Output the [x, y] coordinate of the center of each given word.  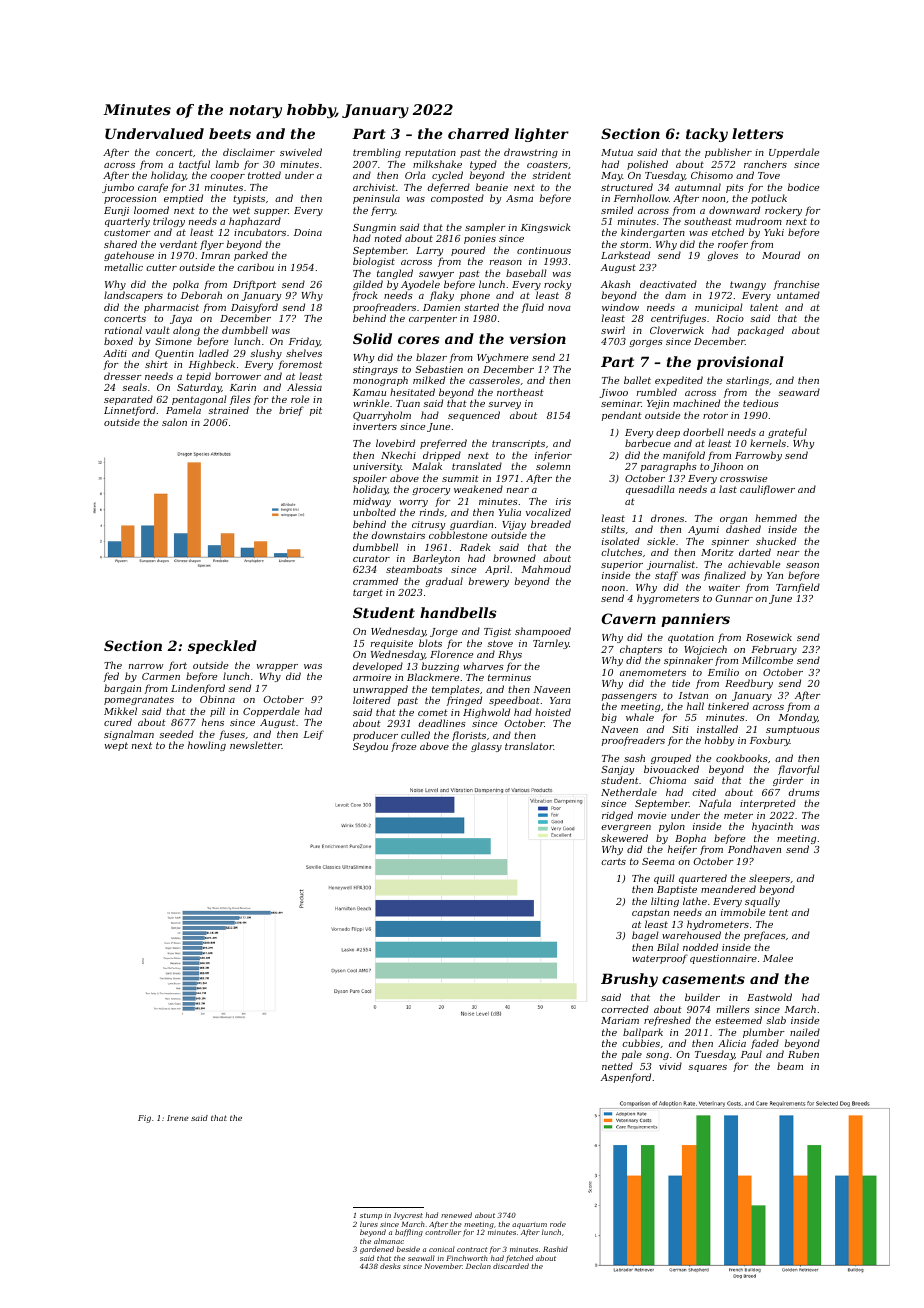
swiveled [301, 152]
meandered [728, 889]
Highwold [486, 713]
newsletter [256, 745]
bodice [803, 187]
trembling [377, 153]
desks [390, 1266]
